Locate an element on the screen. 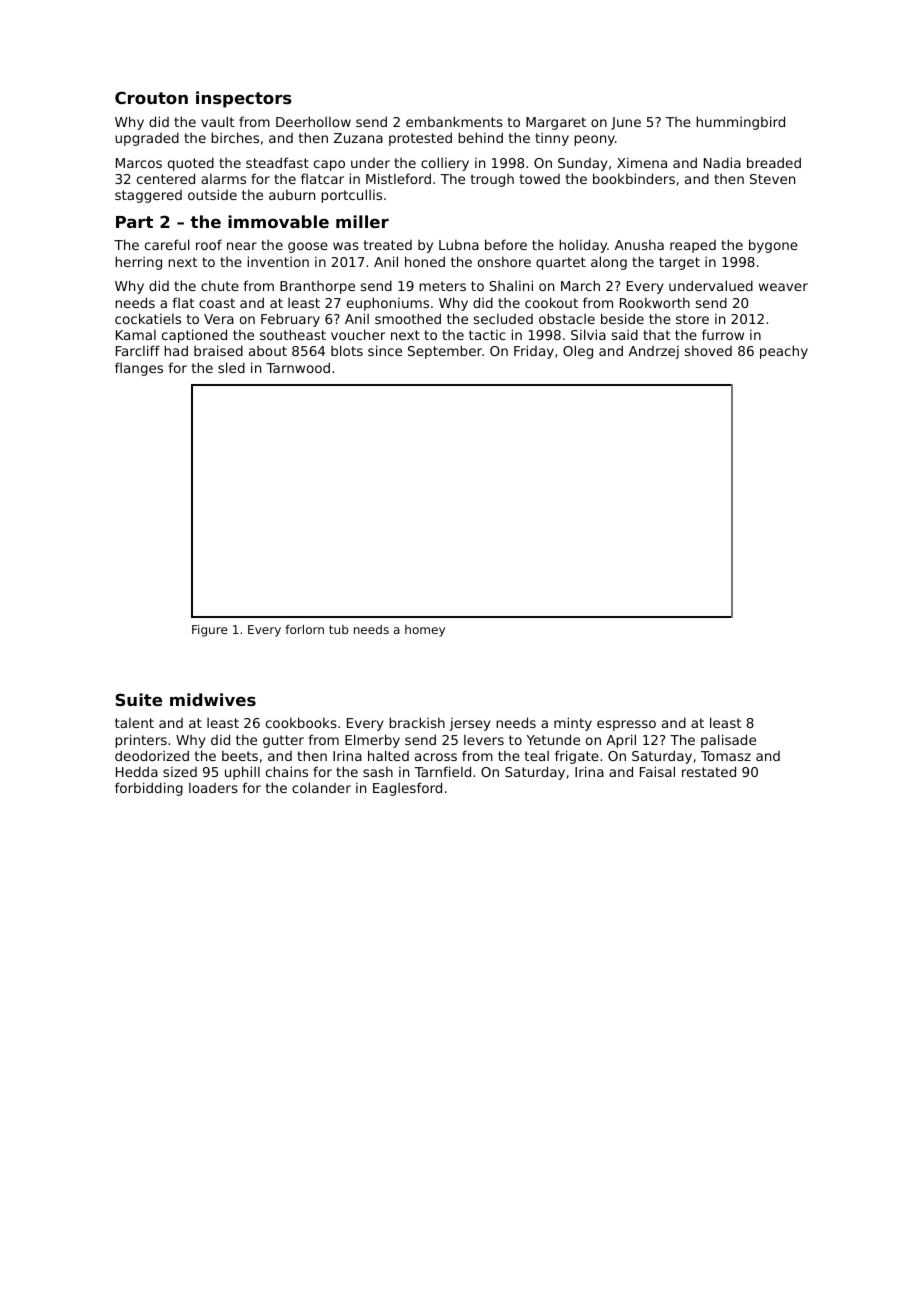 This screenshot has height=1308, width=924. breaded is located at coordinates (774, 162).
